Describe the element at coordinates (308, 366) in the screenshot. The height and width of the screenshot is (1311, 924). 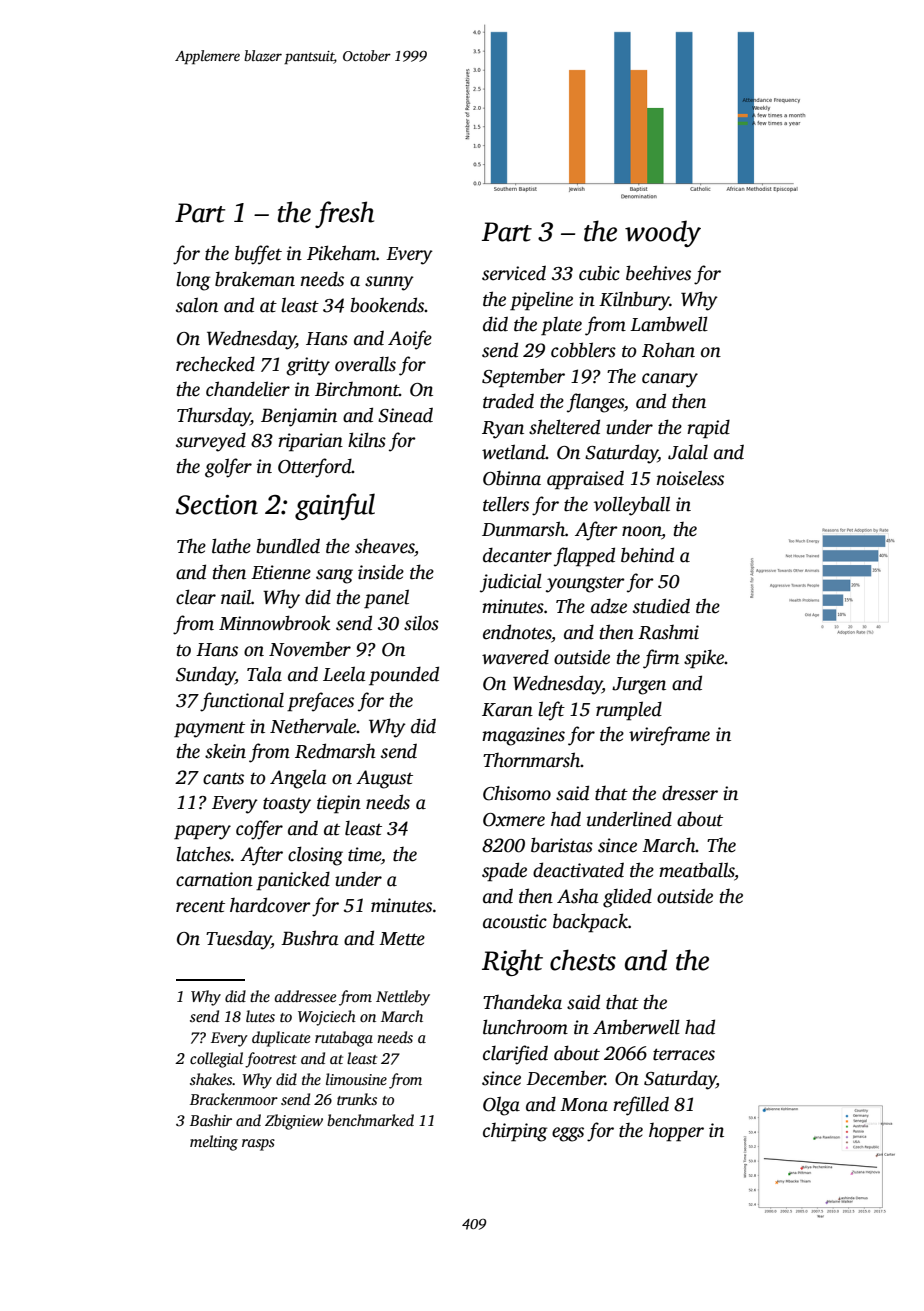
I see `gritty` at that location.
